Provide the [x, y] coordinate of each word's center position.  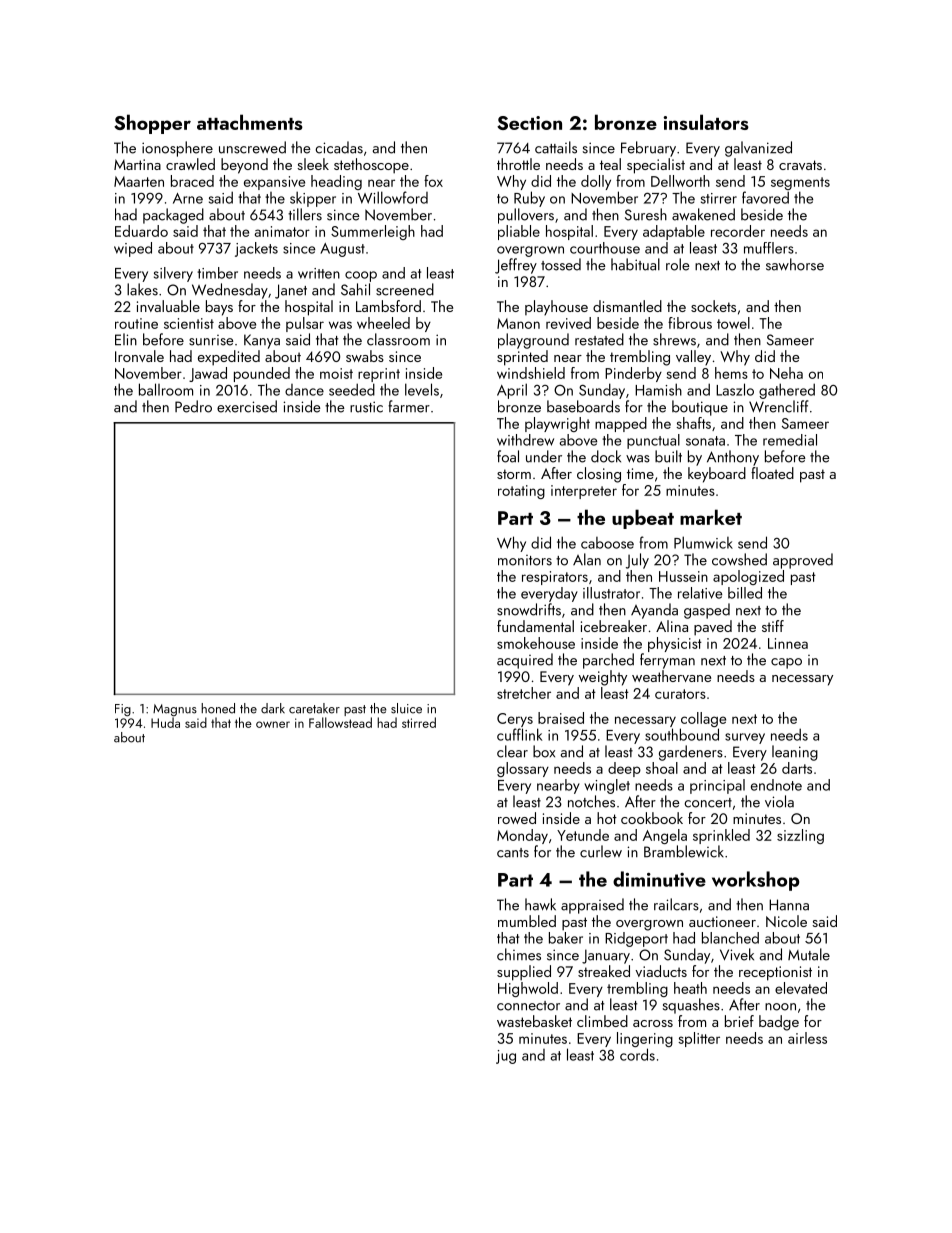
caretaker [314, 708]
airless [807, 1038]
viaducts [661, 971]
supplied [524, 973]
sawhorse [795, 264]
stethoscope [371, 166]
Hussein [683, 576]
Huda [165, 722]
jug [506, 1057]
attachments [250, 122]
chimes [519, 954]
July [637, 561]
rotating [521, 492]
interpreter [584, 492]
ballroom [166, 389]
